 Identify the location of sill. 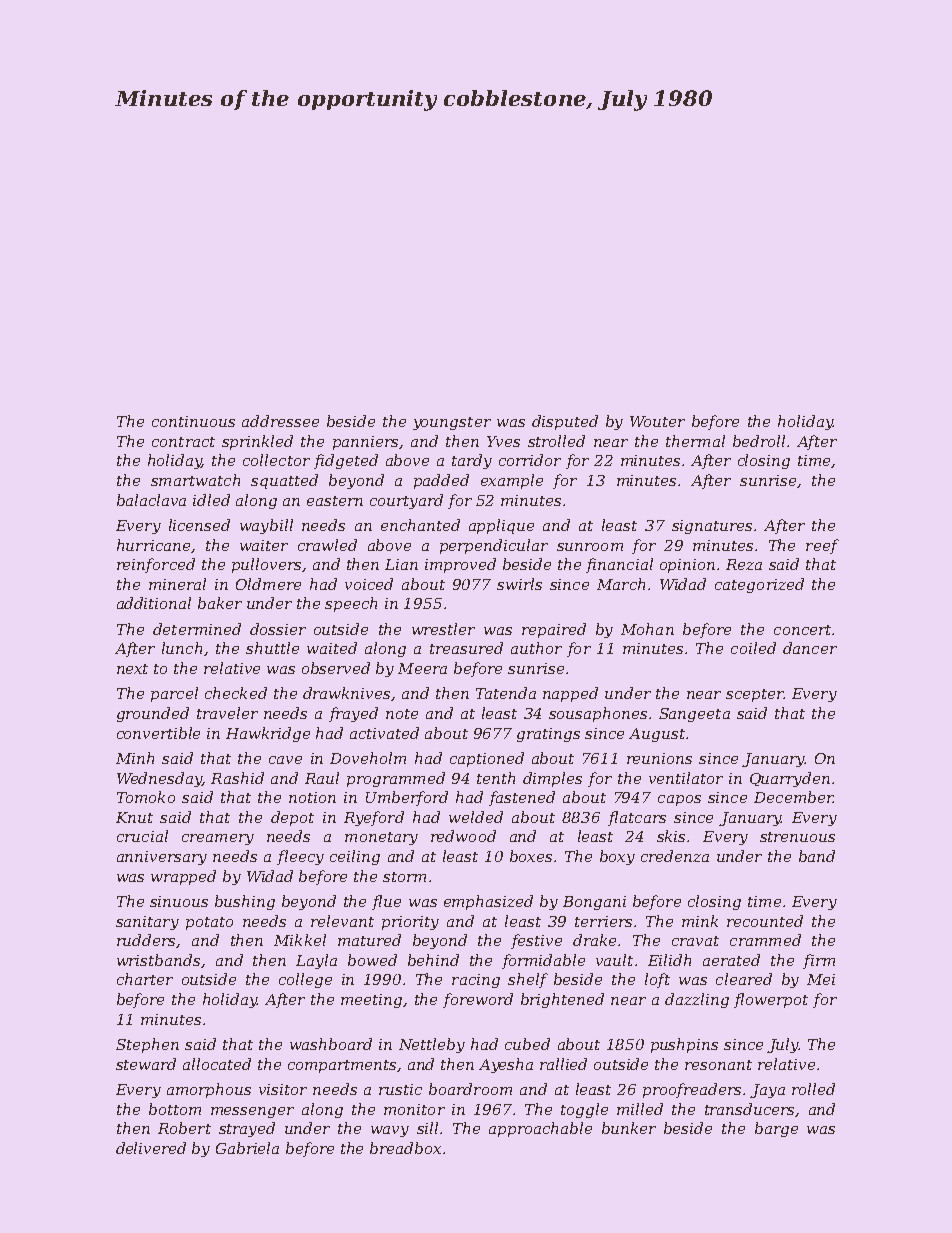
(427, 1128).
